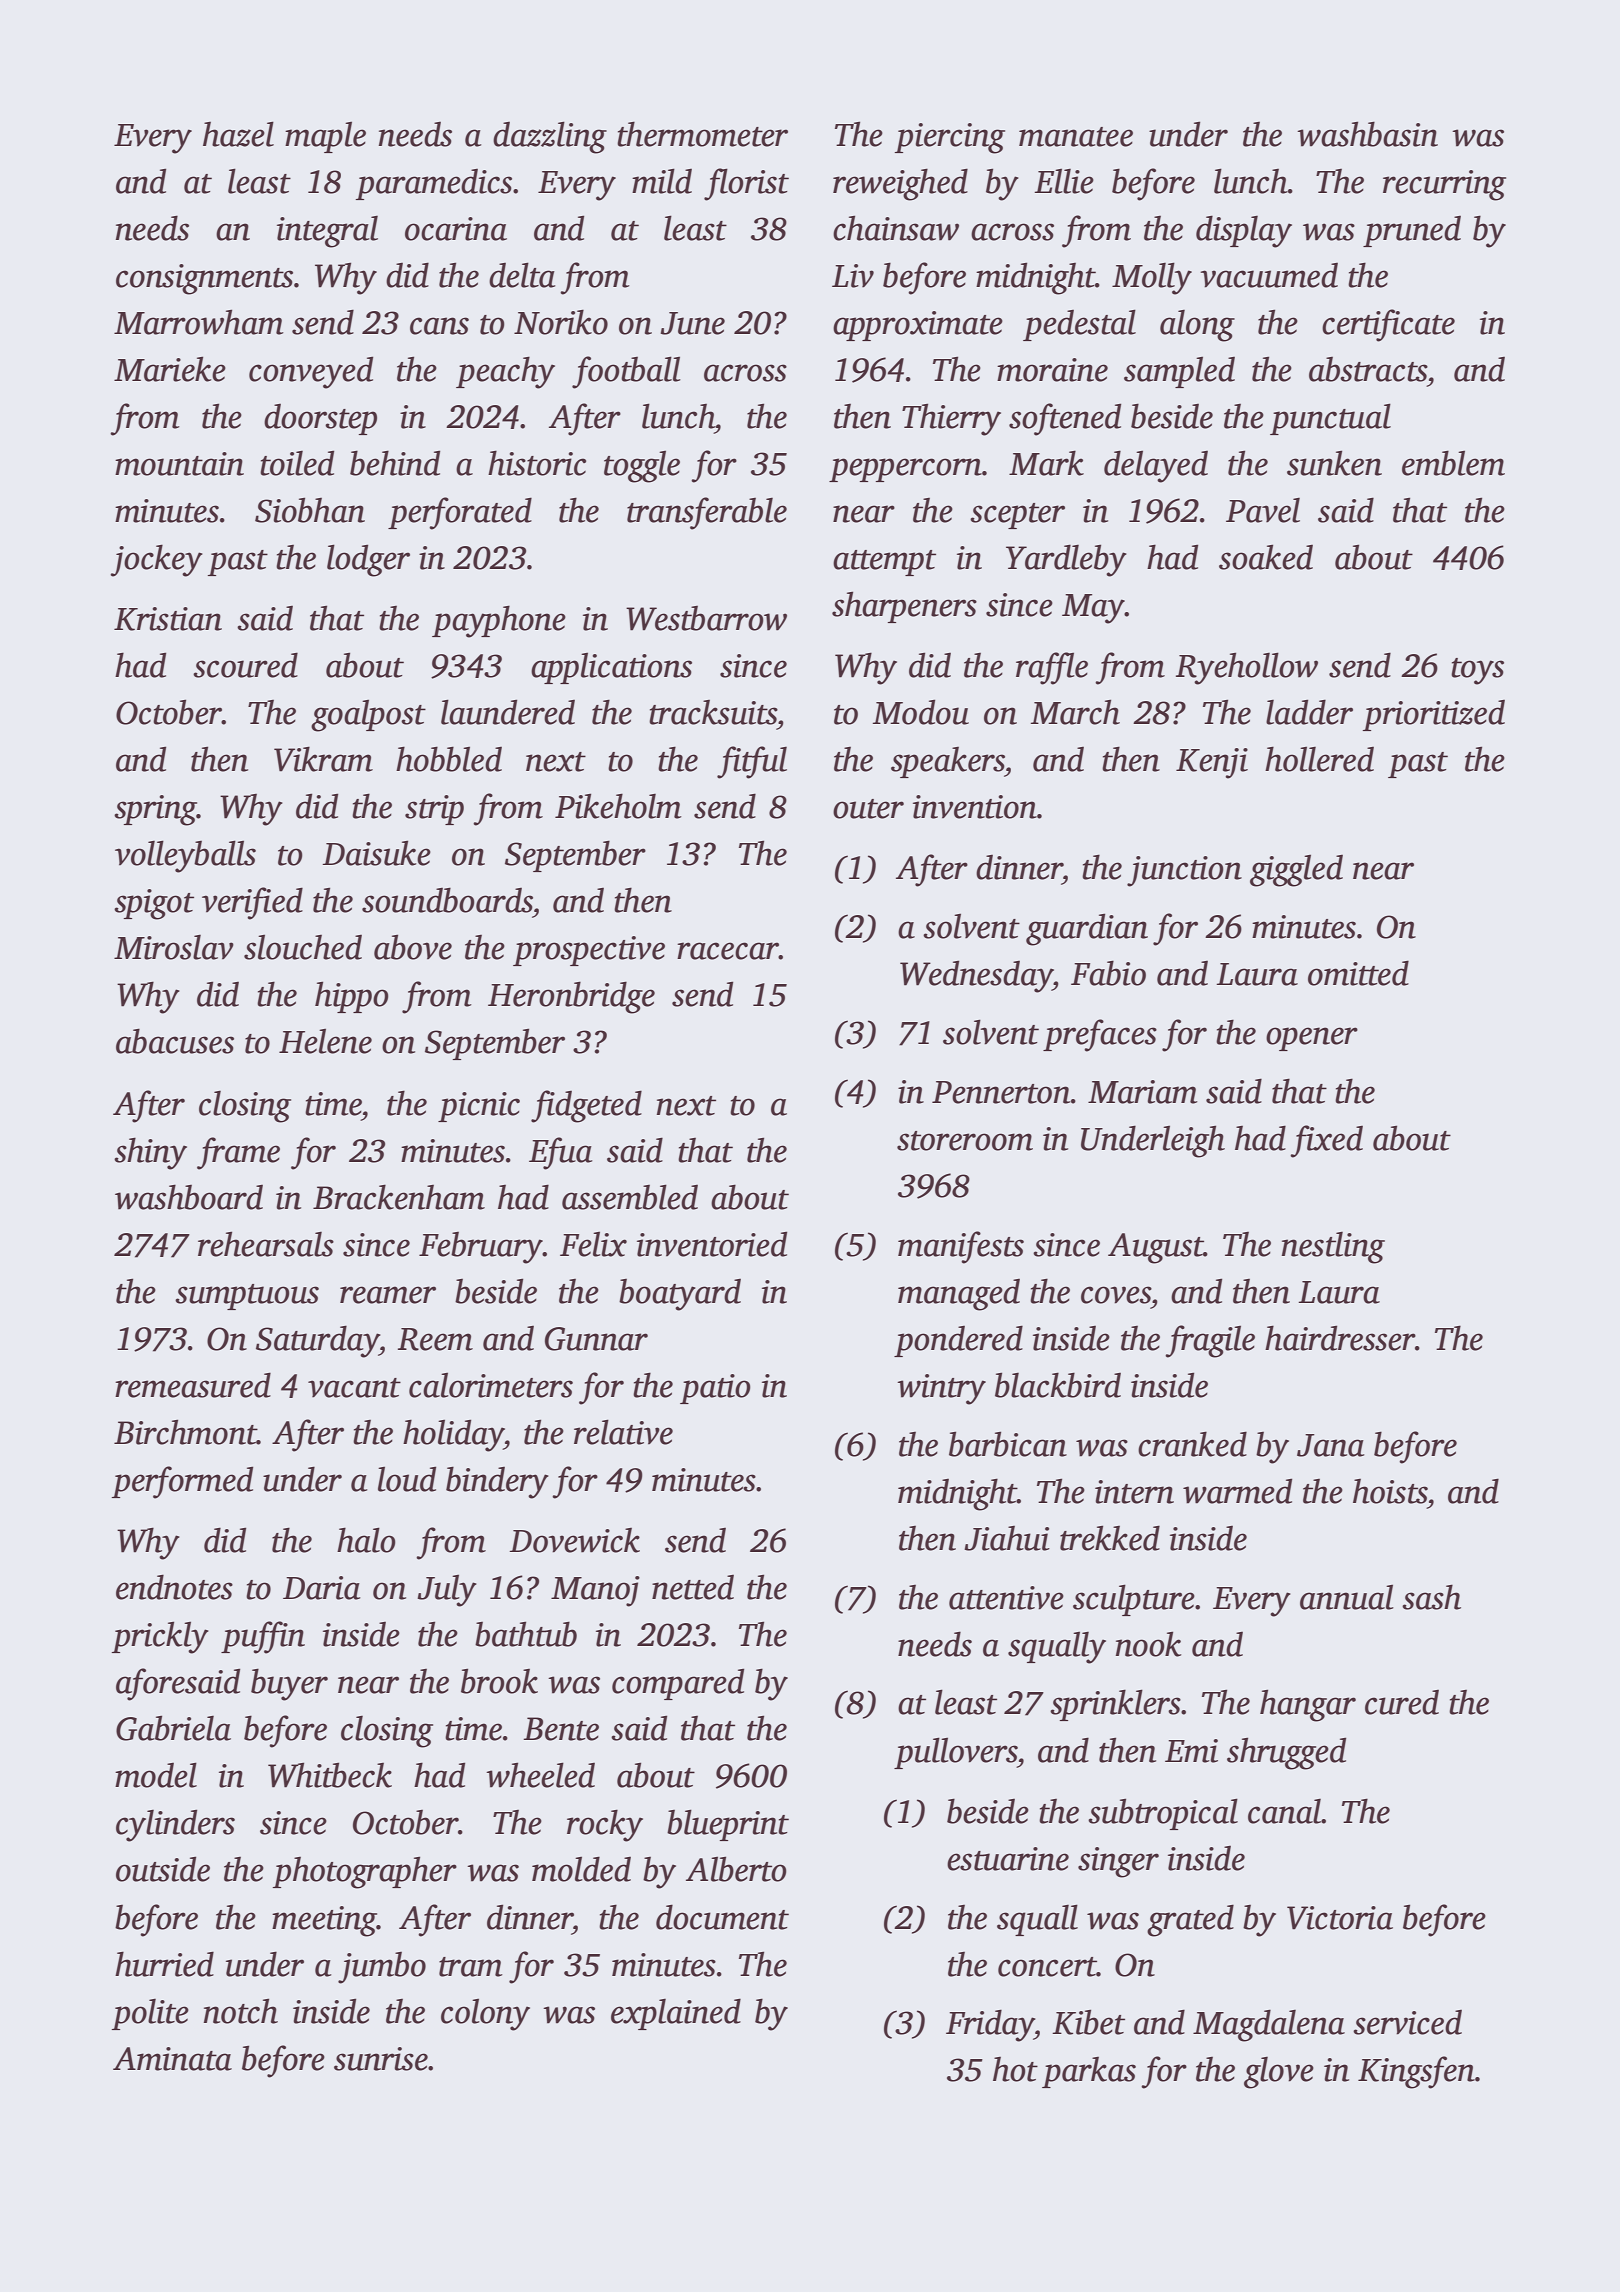  What do you see at coordinates (1367, 134) in the image?
I see `washbasin` at bounding box center [1367, 134].
